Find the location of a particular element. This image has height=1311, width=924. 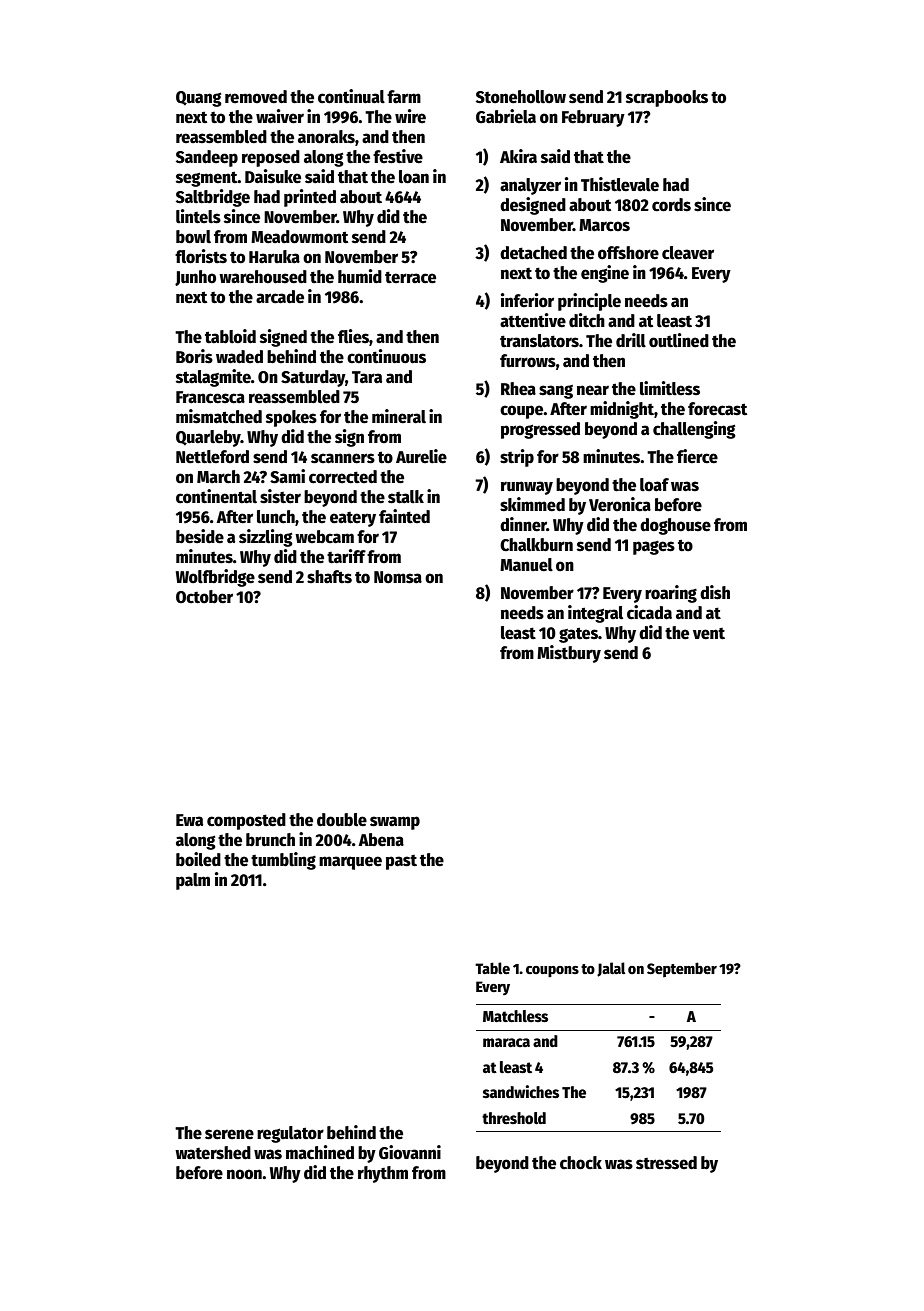

September is located at coordinates (682, 969).
